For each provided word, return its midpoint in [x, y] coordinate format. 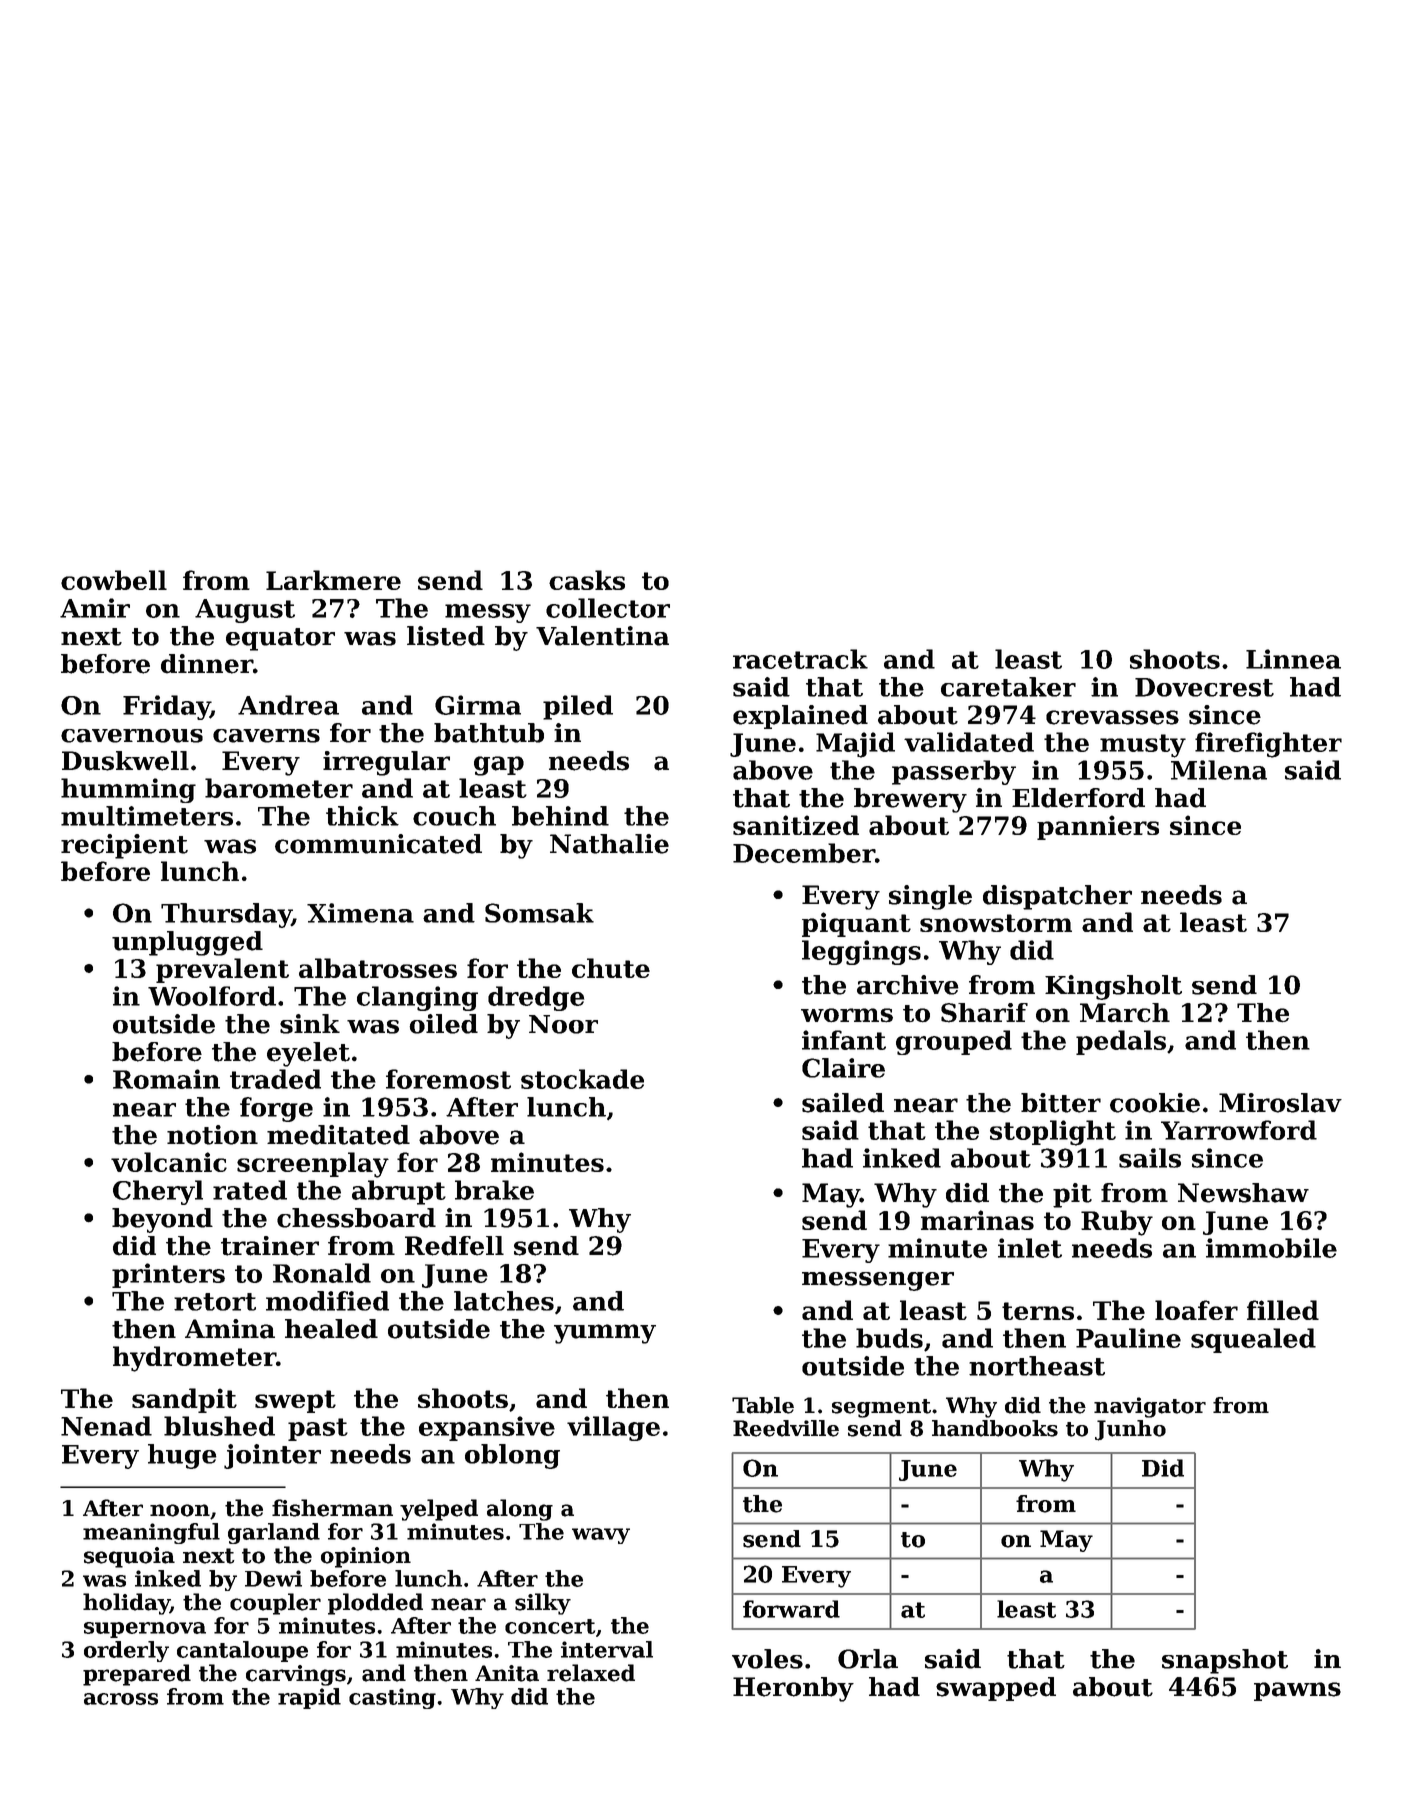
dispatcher [1057, 897]
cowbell [114, 580]
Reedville [786, 1428]
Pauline [1128, 1338]
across [121, 1699]
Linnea [1293, 659]
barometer [279, 788]
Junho [1130, 1430]
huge [182, 1456]
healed [331, 1329]
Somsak [539, 913]
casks [587, 580]
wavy [601, 1536]
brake [494, 1190]
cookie [1155, 1103]
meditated [338, 1135]
